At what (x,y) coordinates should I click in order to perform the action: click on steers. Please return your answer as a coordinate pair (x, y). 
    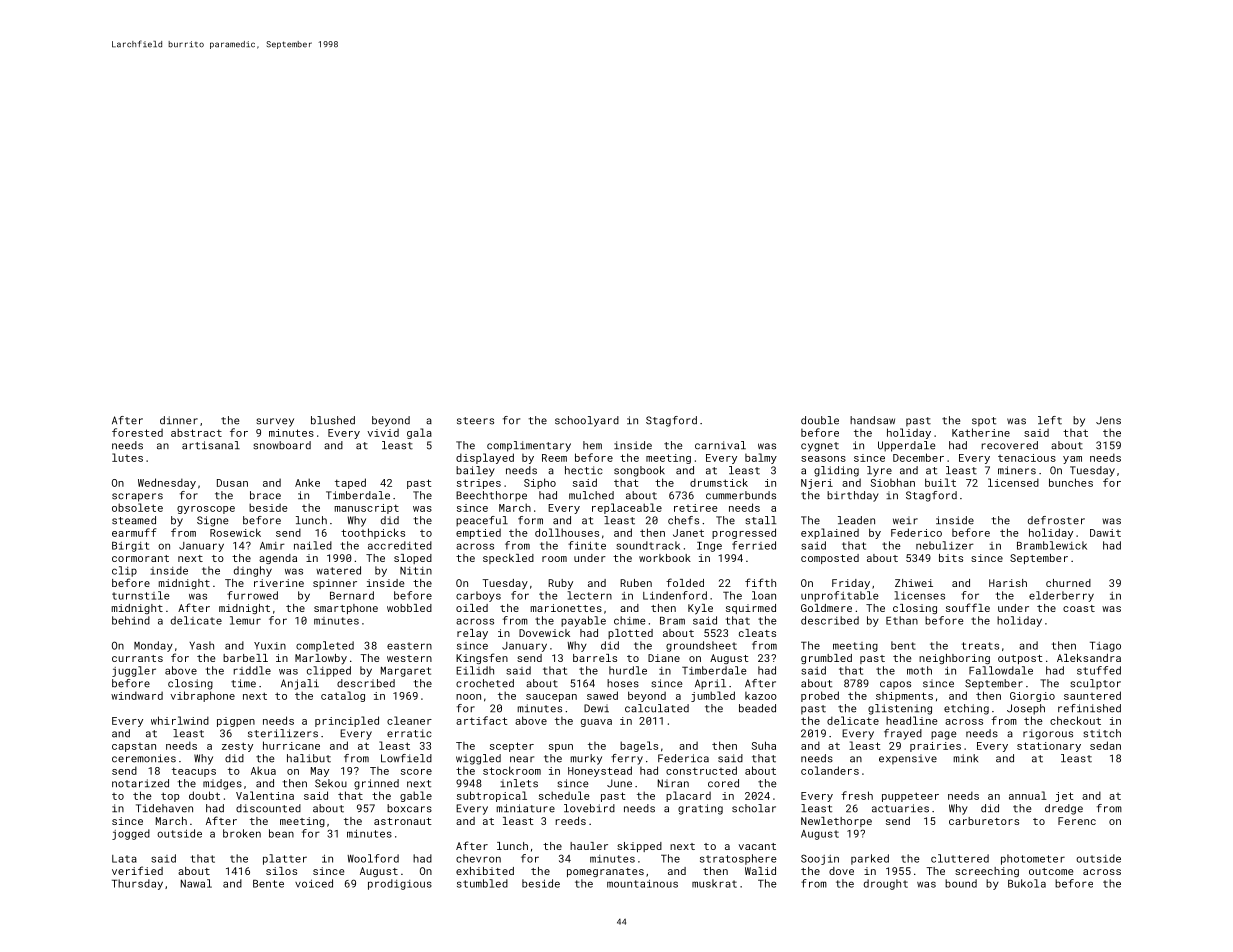
    Looking at the image, I should click on (475, 421).
